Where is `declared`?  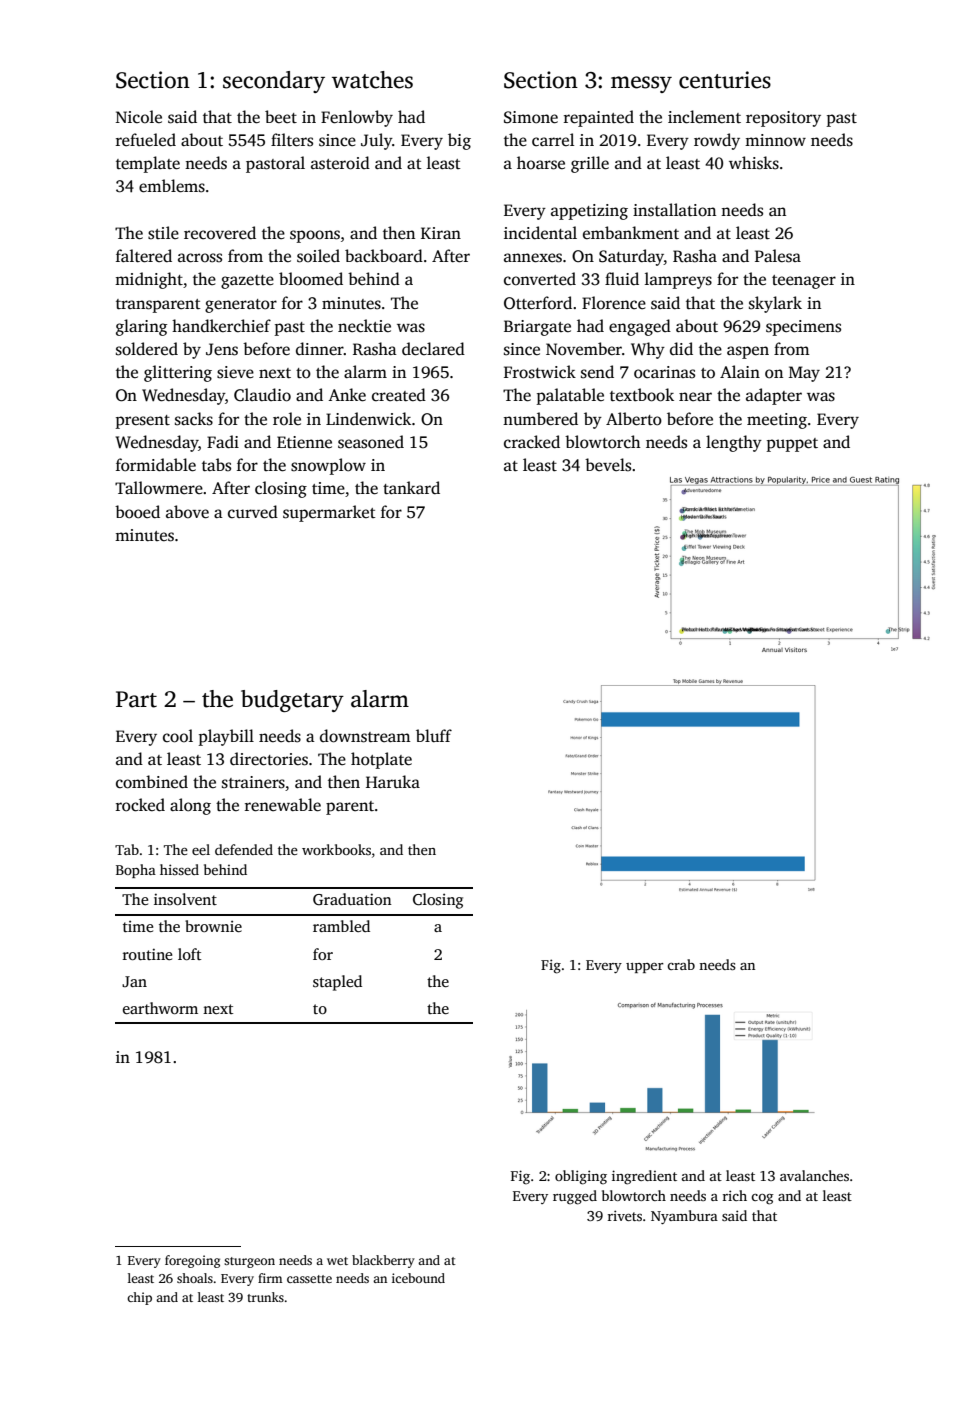
declared is located at coordinates (433, 349).
